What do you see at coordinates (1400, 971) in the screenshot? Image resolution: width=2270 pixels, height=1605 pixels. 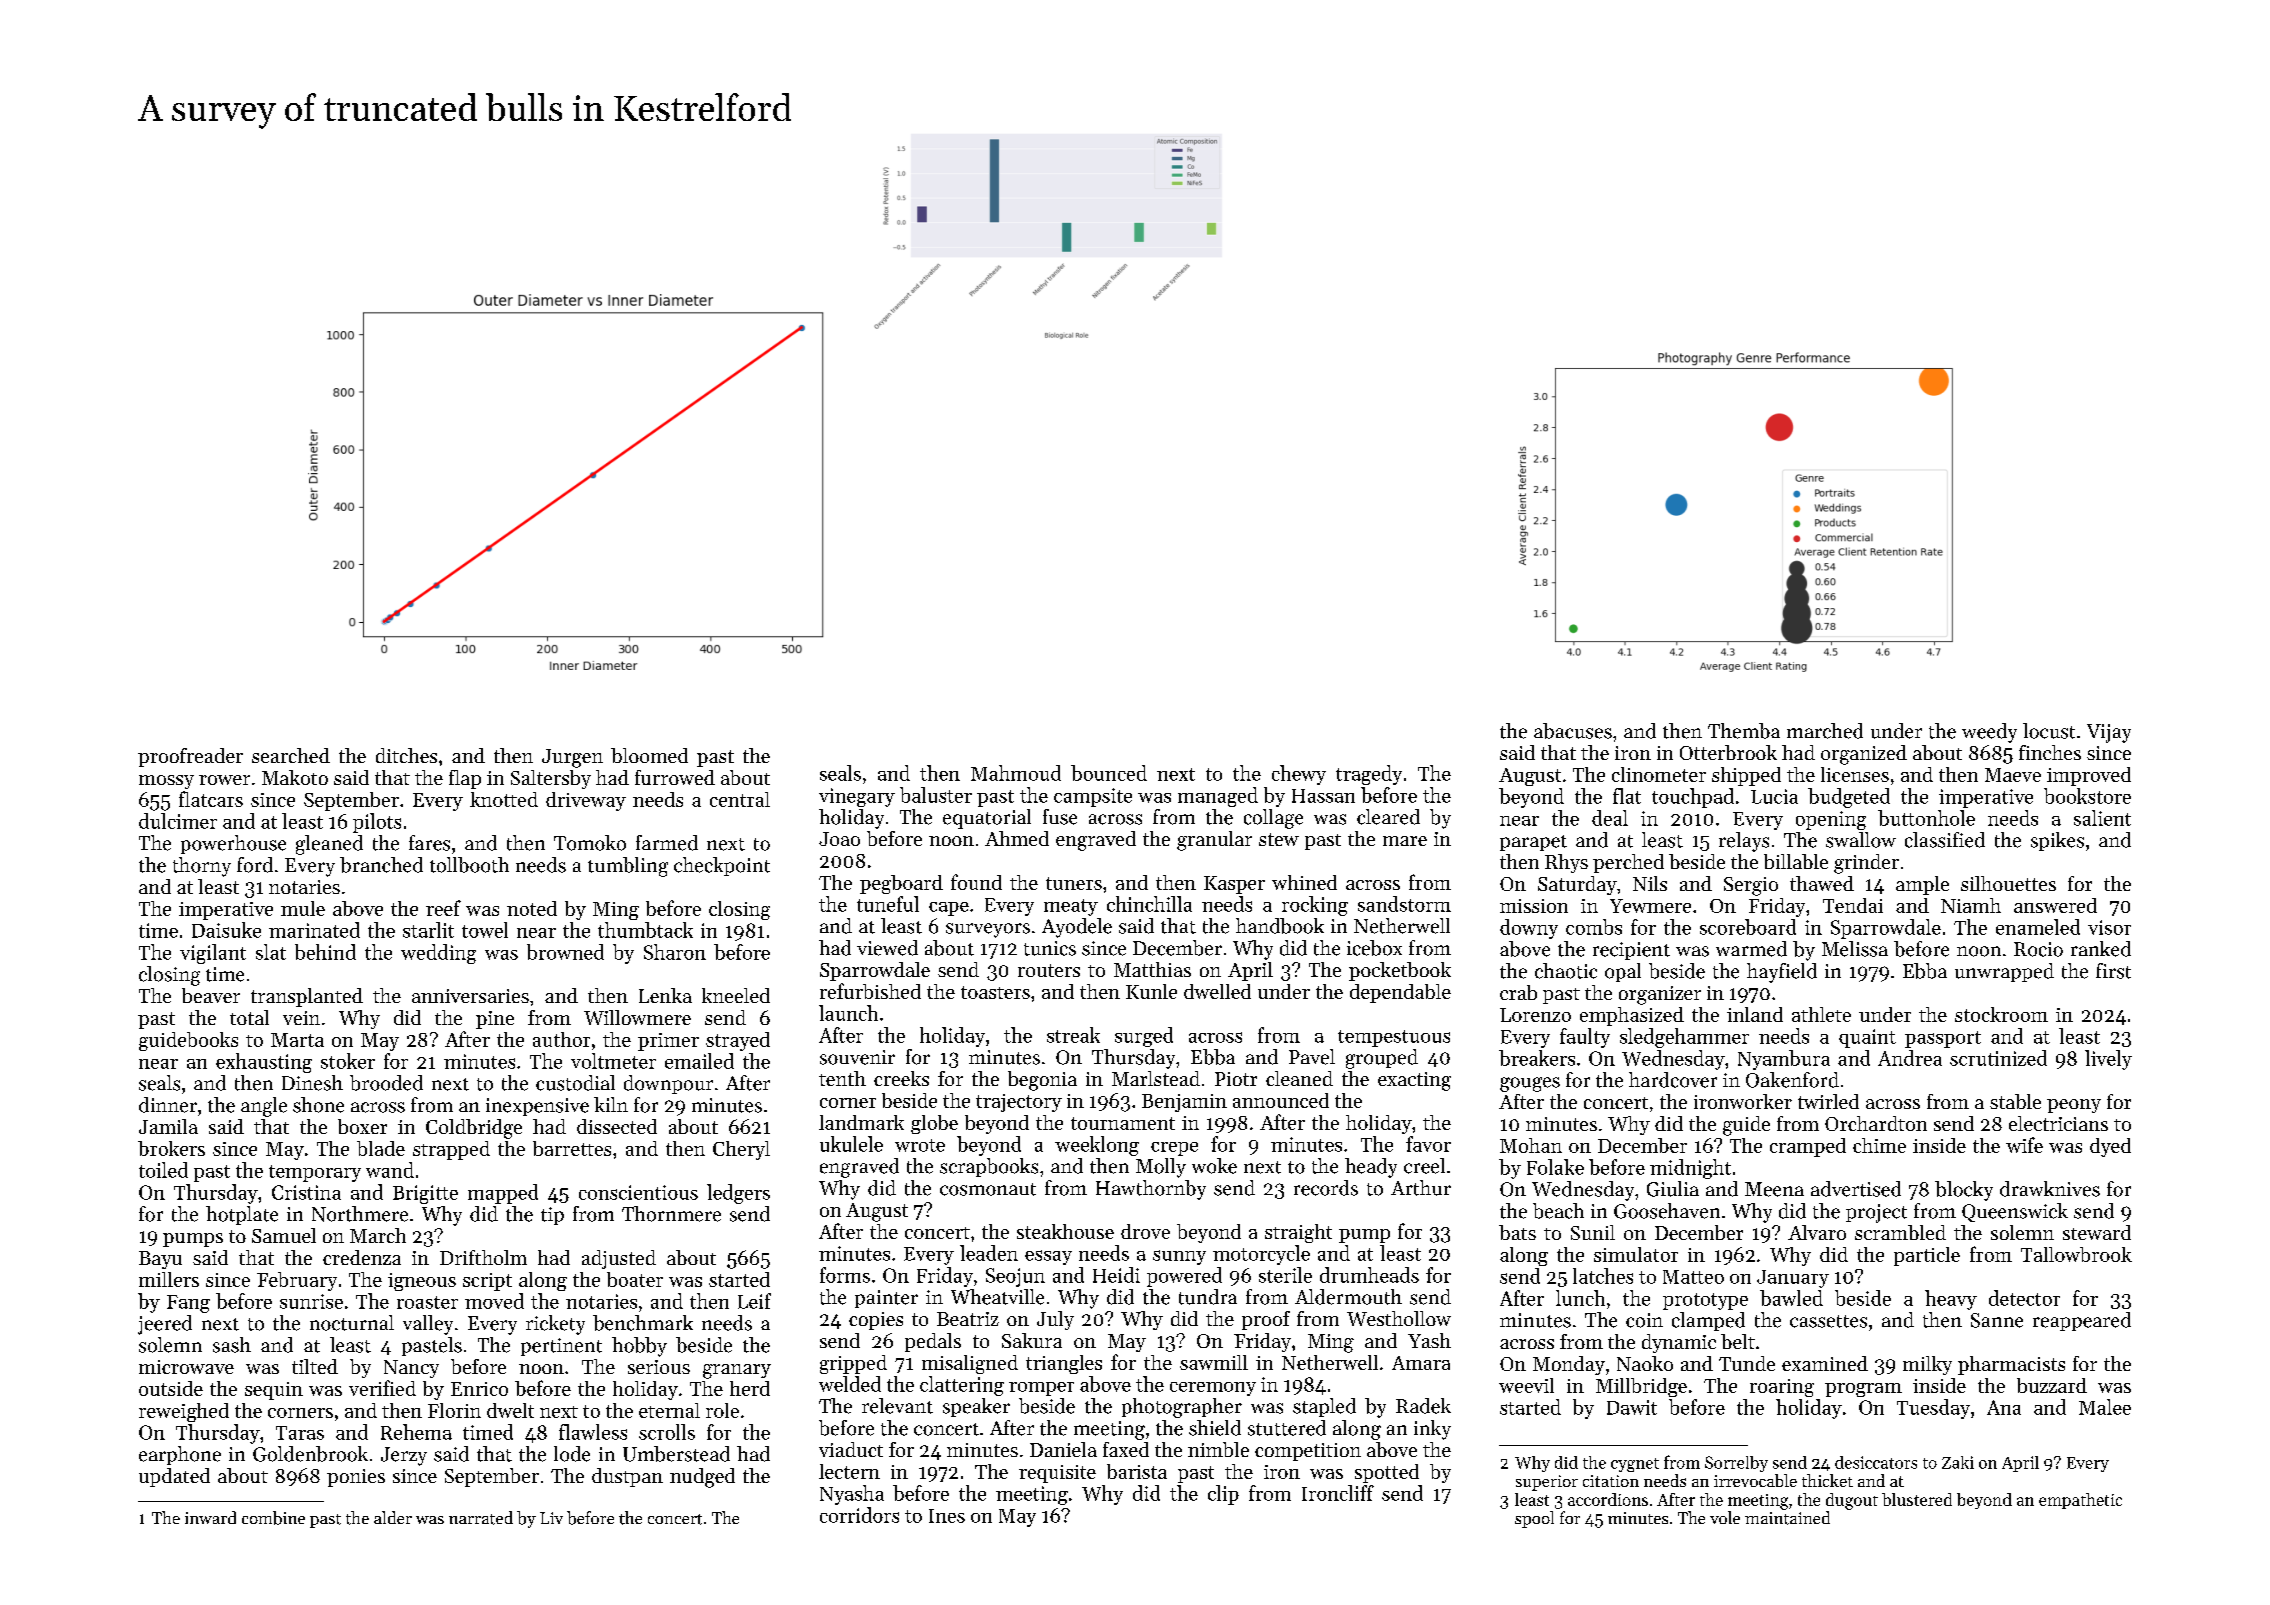 I see `pocketbook` at bounding box center [1400, 971].
